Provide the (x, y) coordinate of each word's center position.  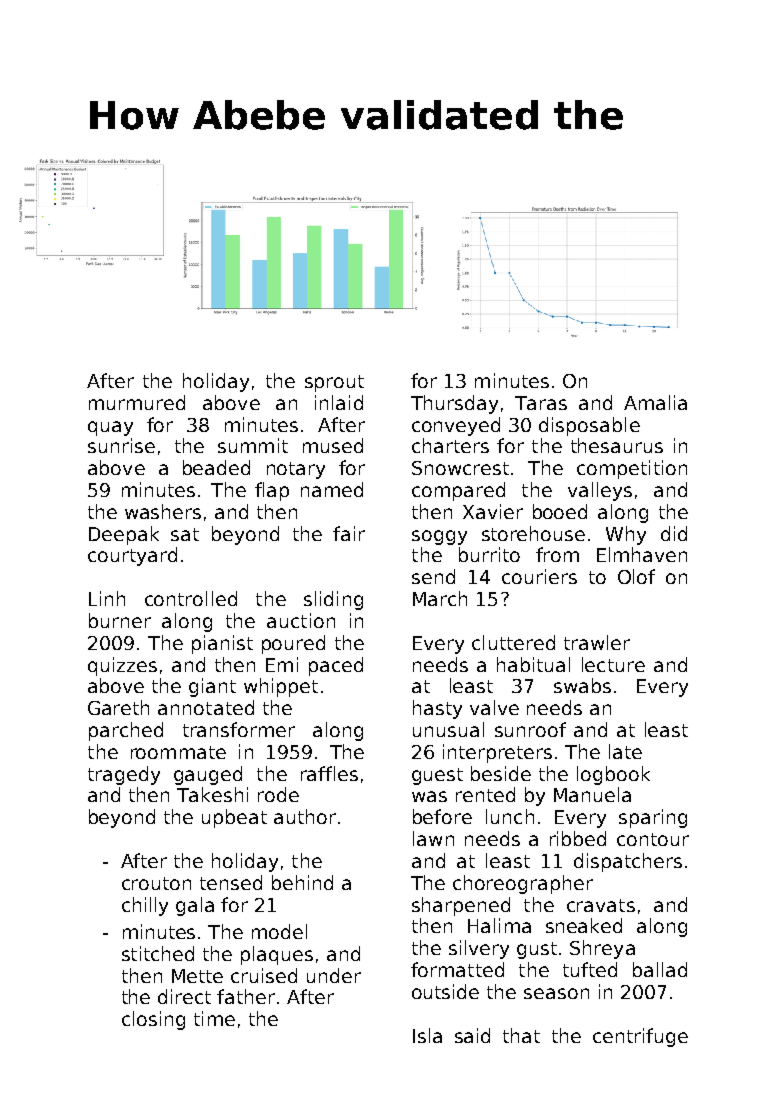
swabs (582, 685)
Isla (427, 1035)
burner (120, 620)
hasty (437, 709)
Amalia (655, 402)
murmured (137, 402)
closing (153, 1020)
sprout (334, 383)
